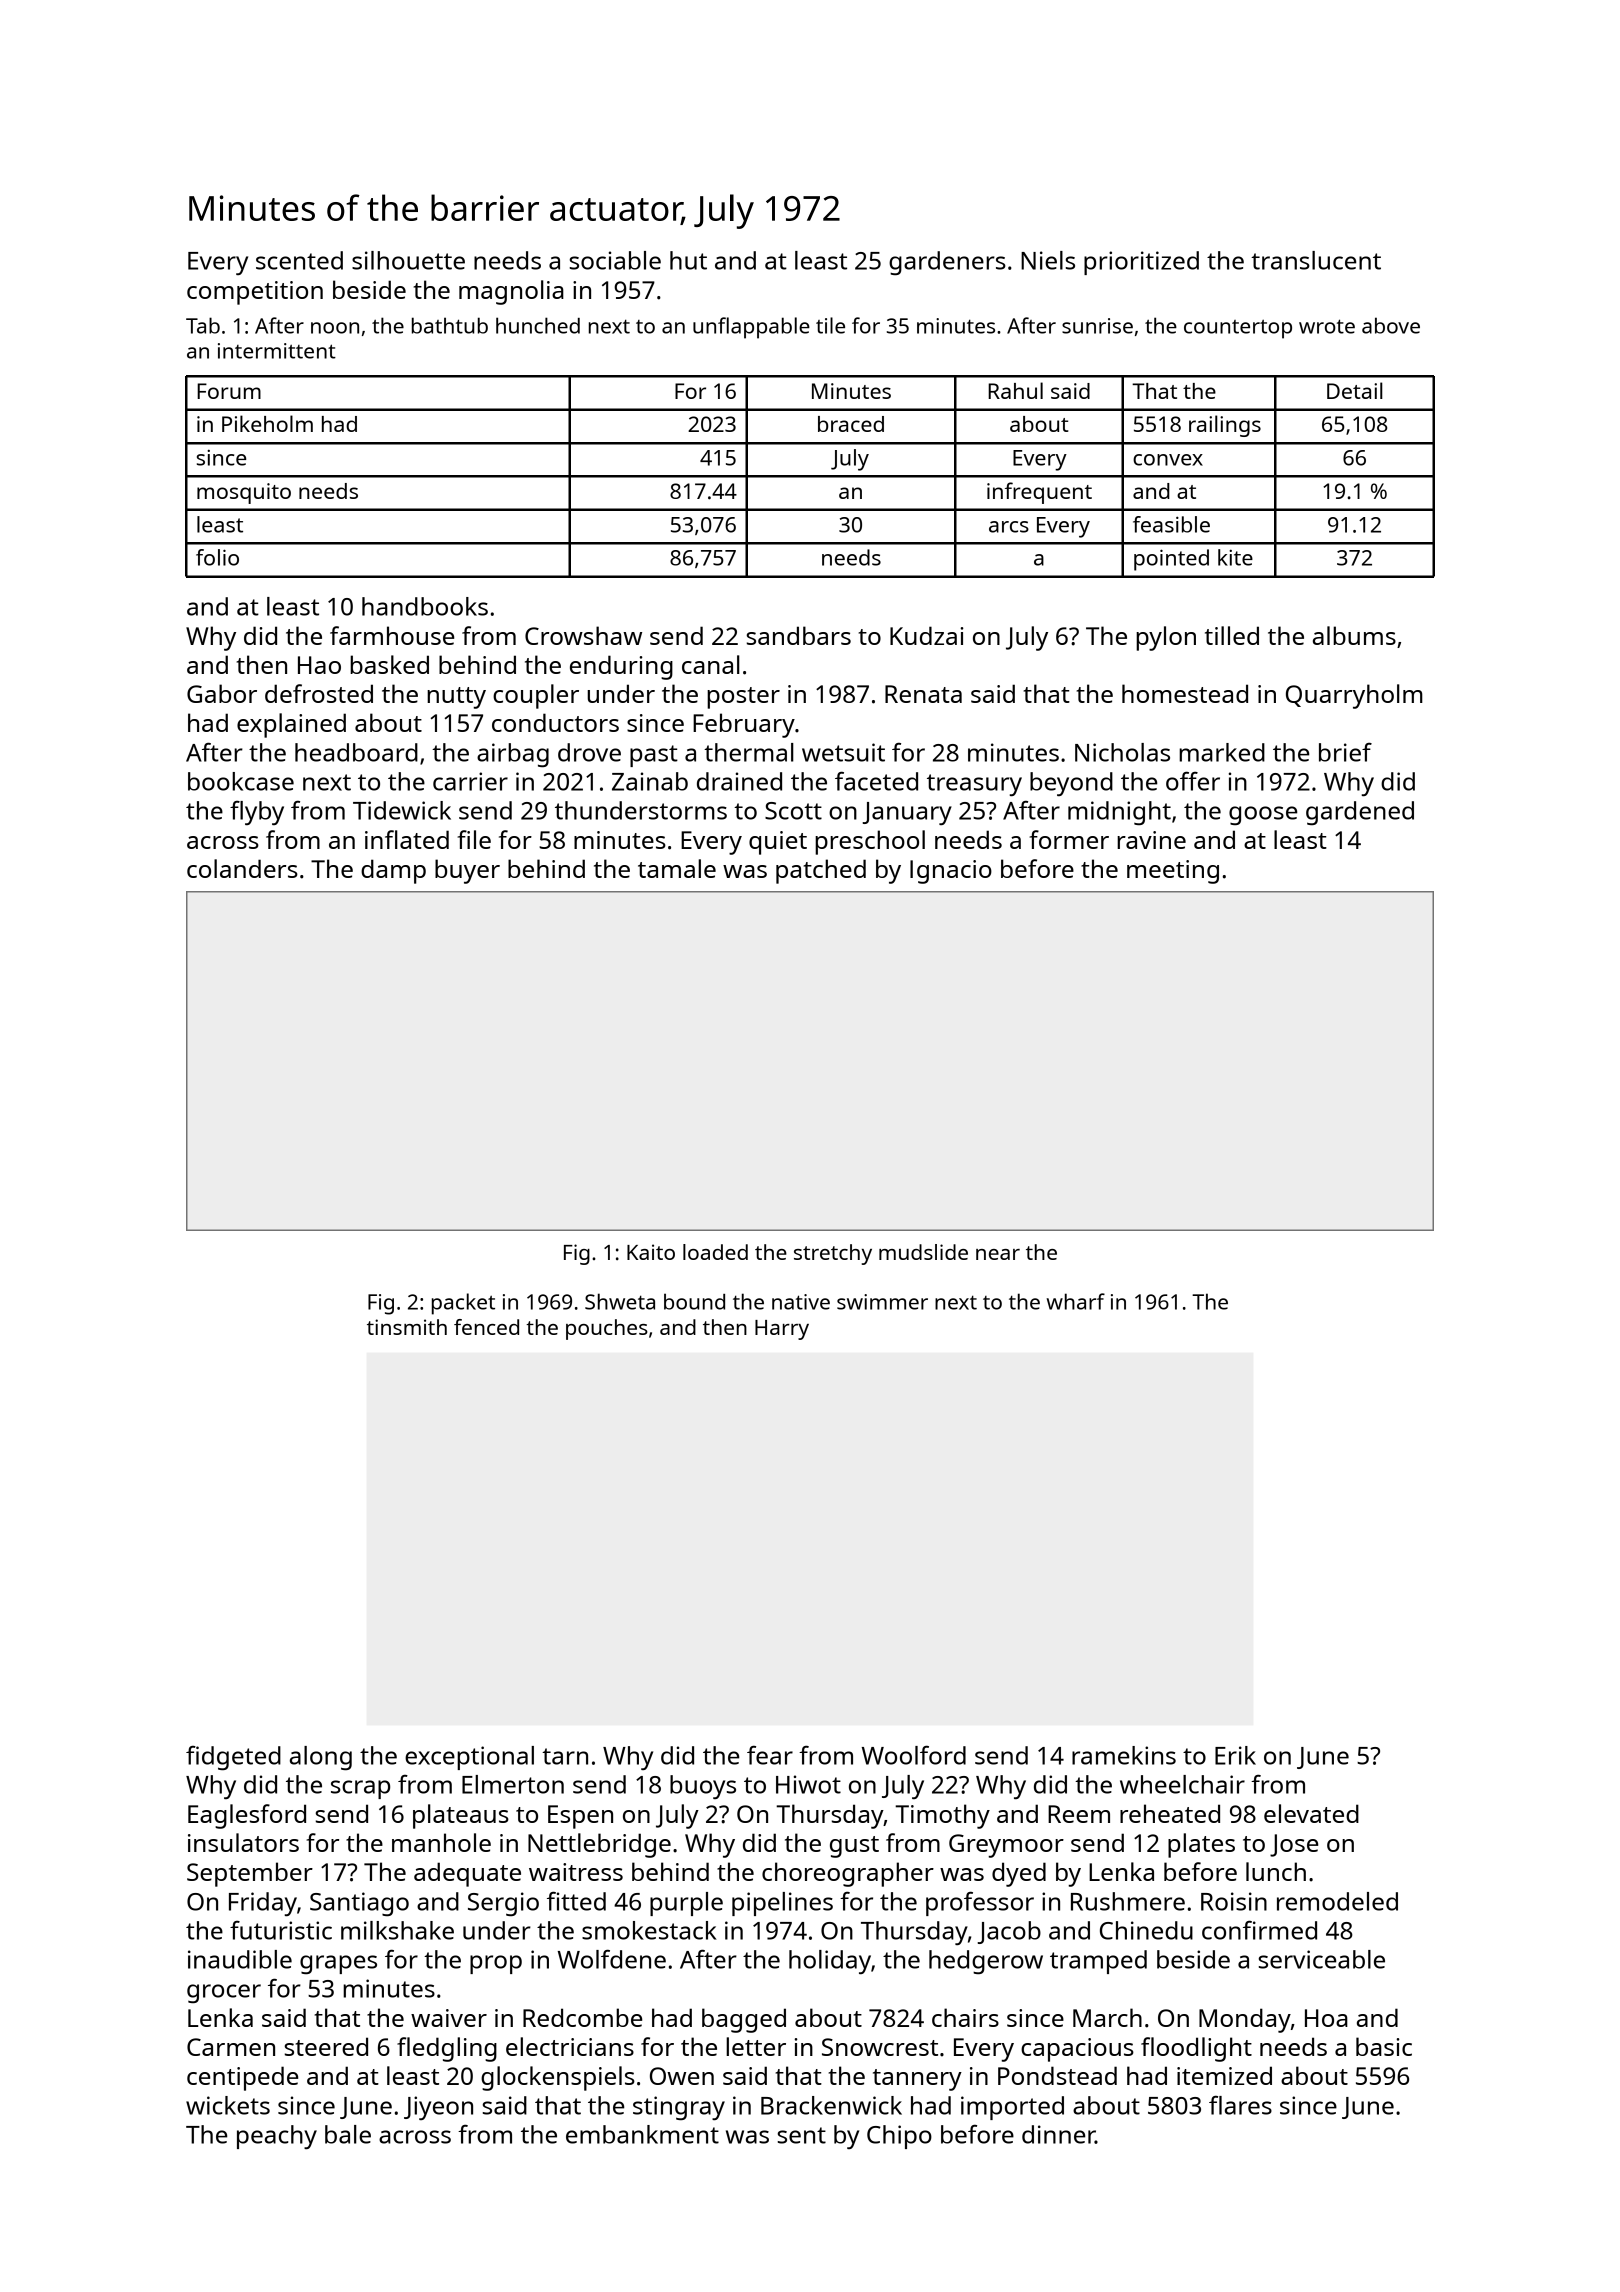 The image size is (1620, 2292). I want to click on Pikeholm, so click(267, 423).
